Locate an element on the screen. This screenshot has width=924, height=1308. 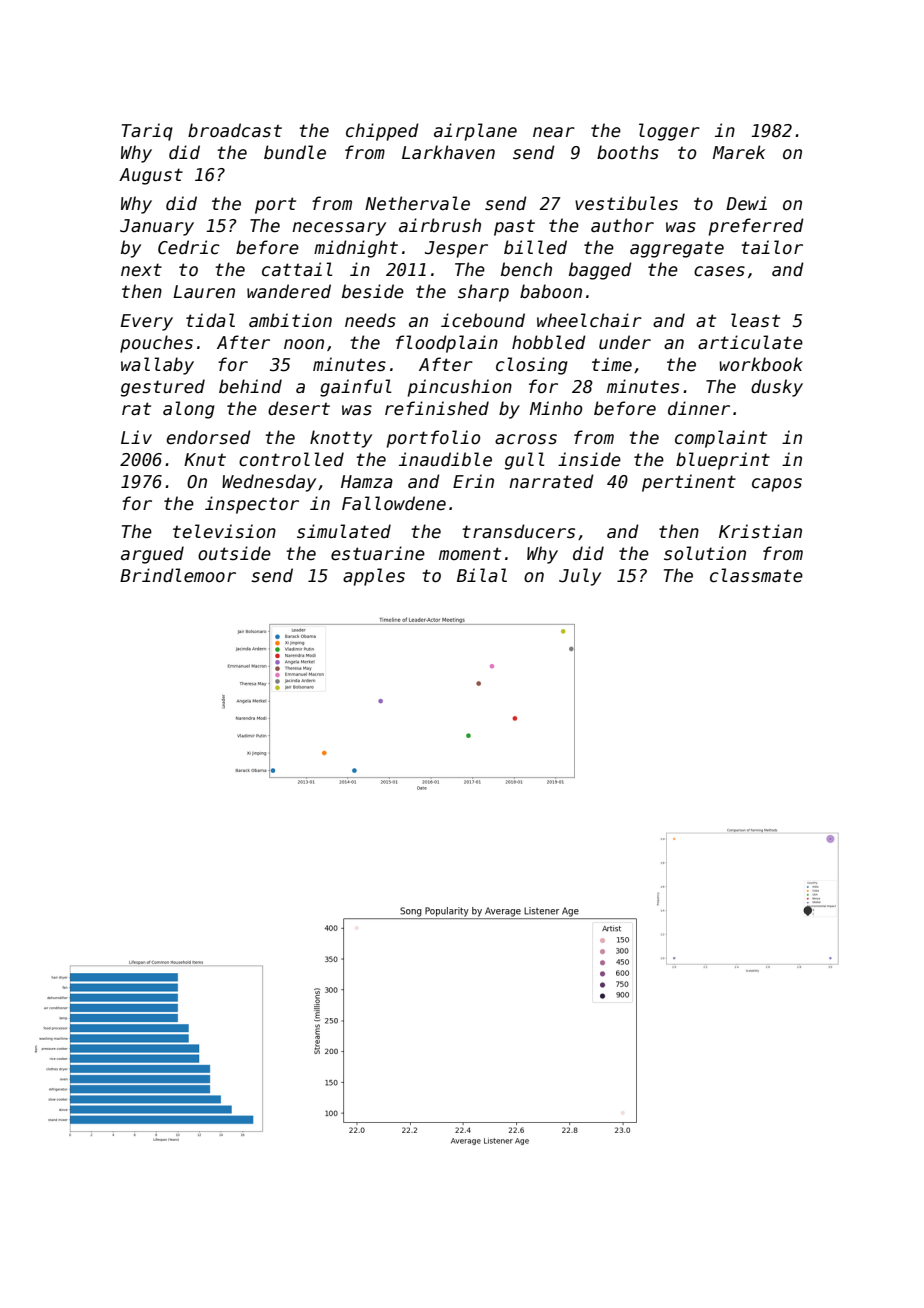
solution is located at coordinates (705, 553).
